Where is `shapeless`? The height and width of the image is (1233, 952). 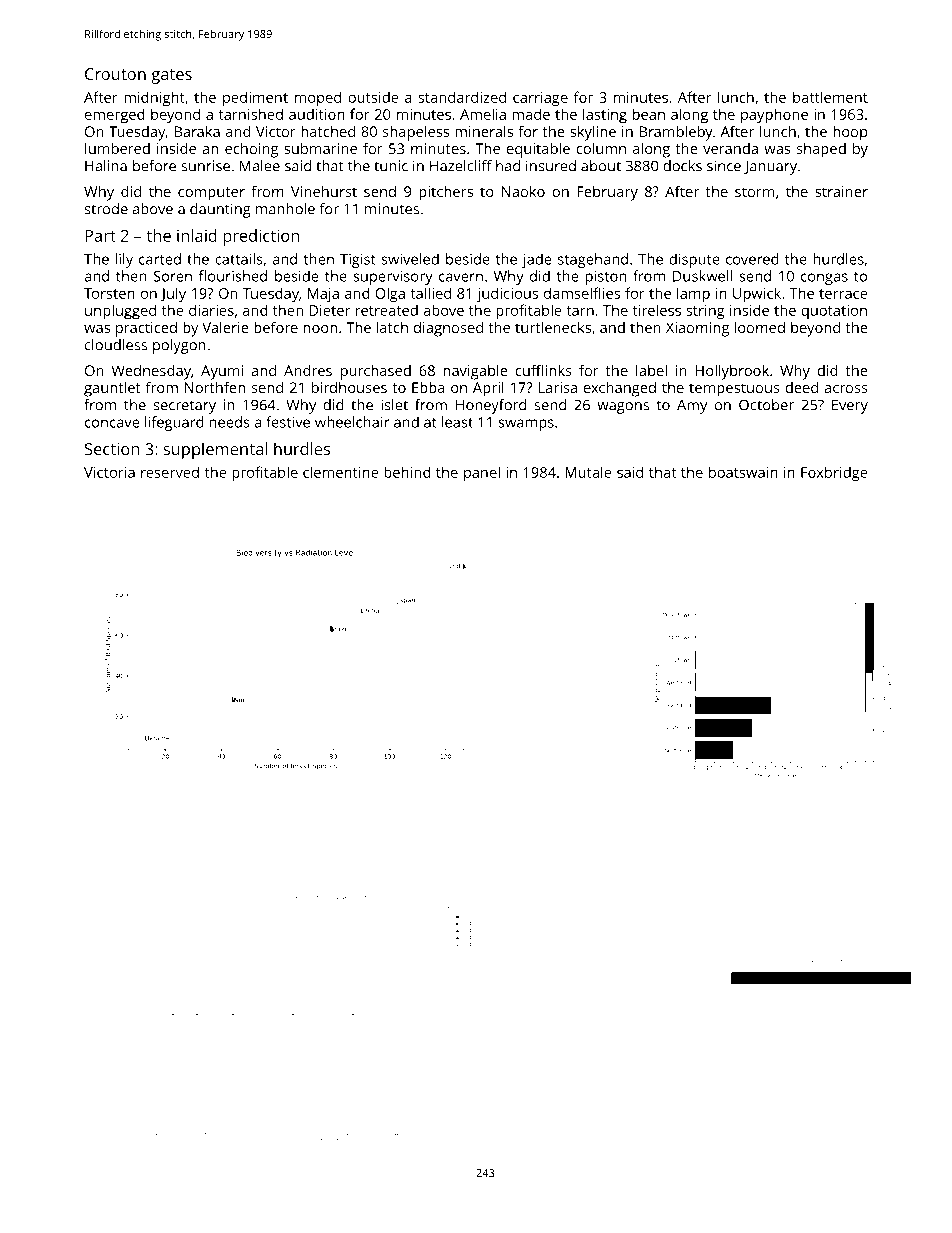
shapeless is located at coordinates (416, 133).
